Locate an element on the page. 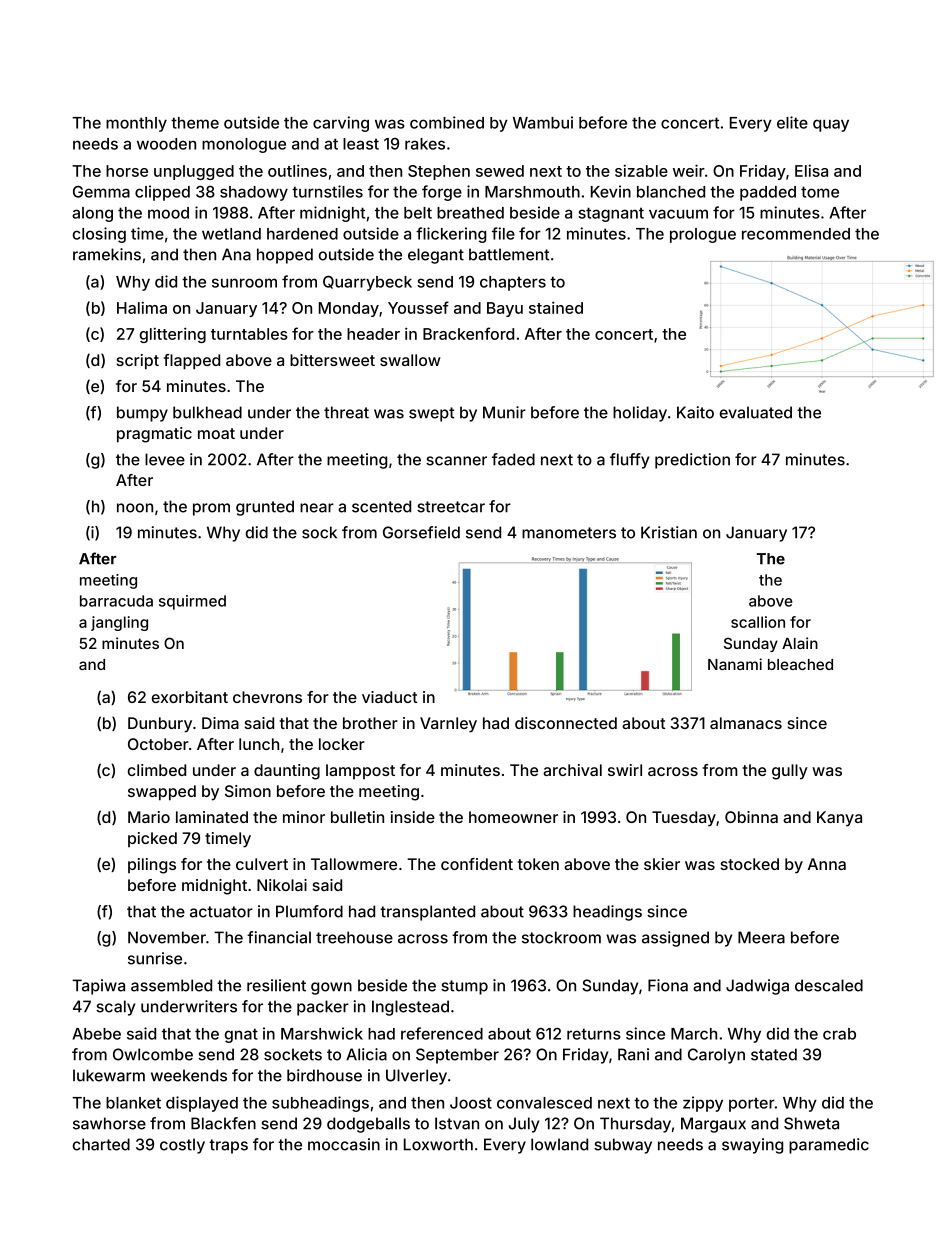 This image has width=952, height=1233. traps is located at coordinates (228, 1146).
